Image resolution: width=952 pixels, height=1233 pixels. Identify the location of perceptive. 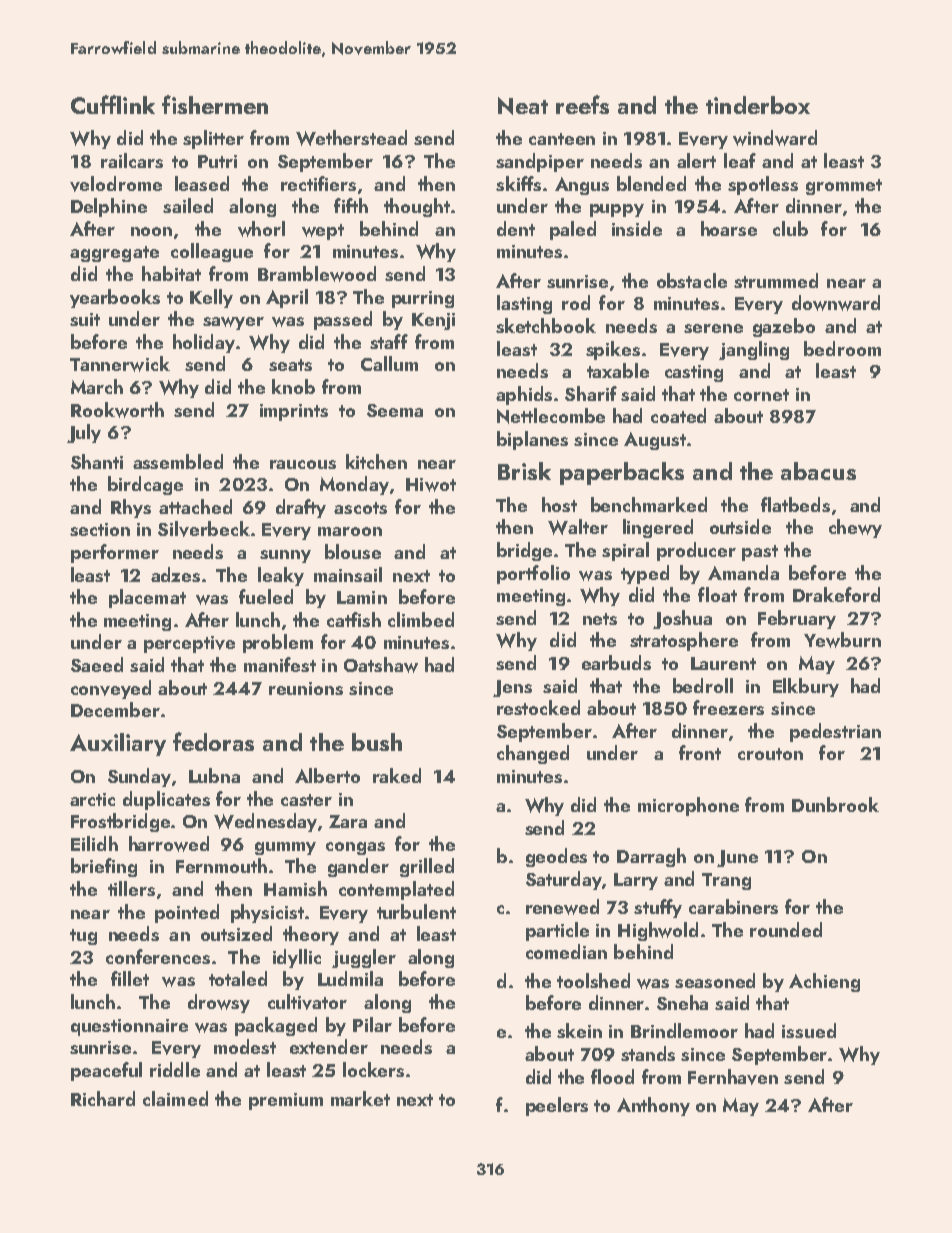
(189, 644).
